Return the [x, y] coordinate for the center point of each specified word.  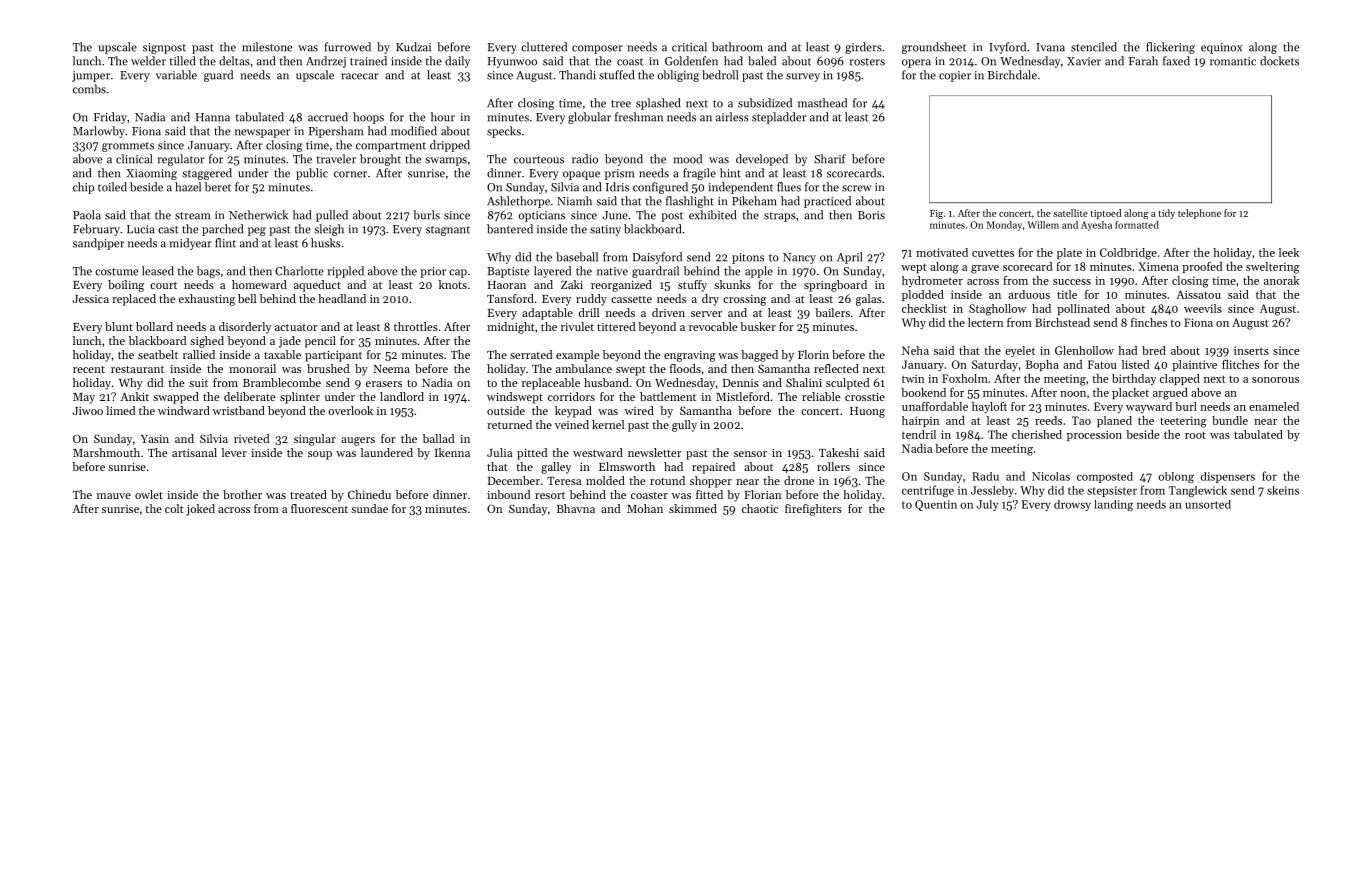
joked [200, 510]
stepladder [779, 118]
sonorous [1275, 380]
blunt [119, 326]
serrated [531, 354]
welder [148, 61]
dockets [1279, 61]
